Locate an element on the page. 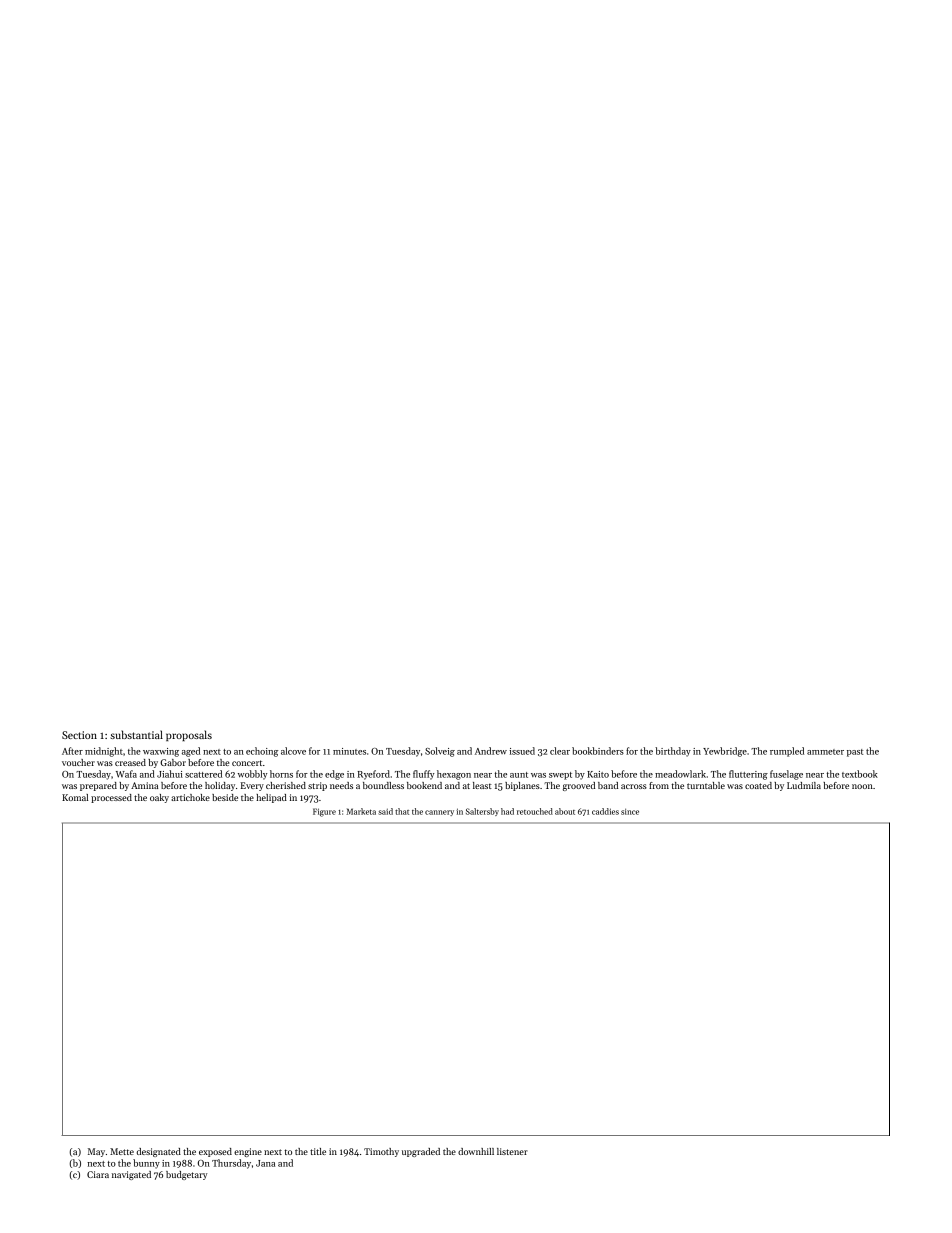 The height and width of the page is (1233, 952). May is located at coordinates (96, 1152).
